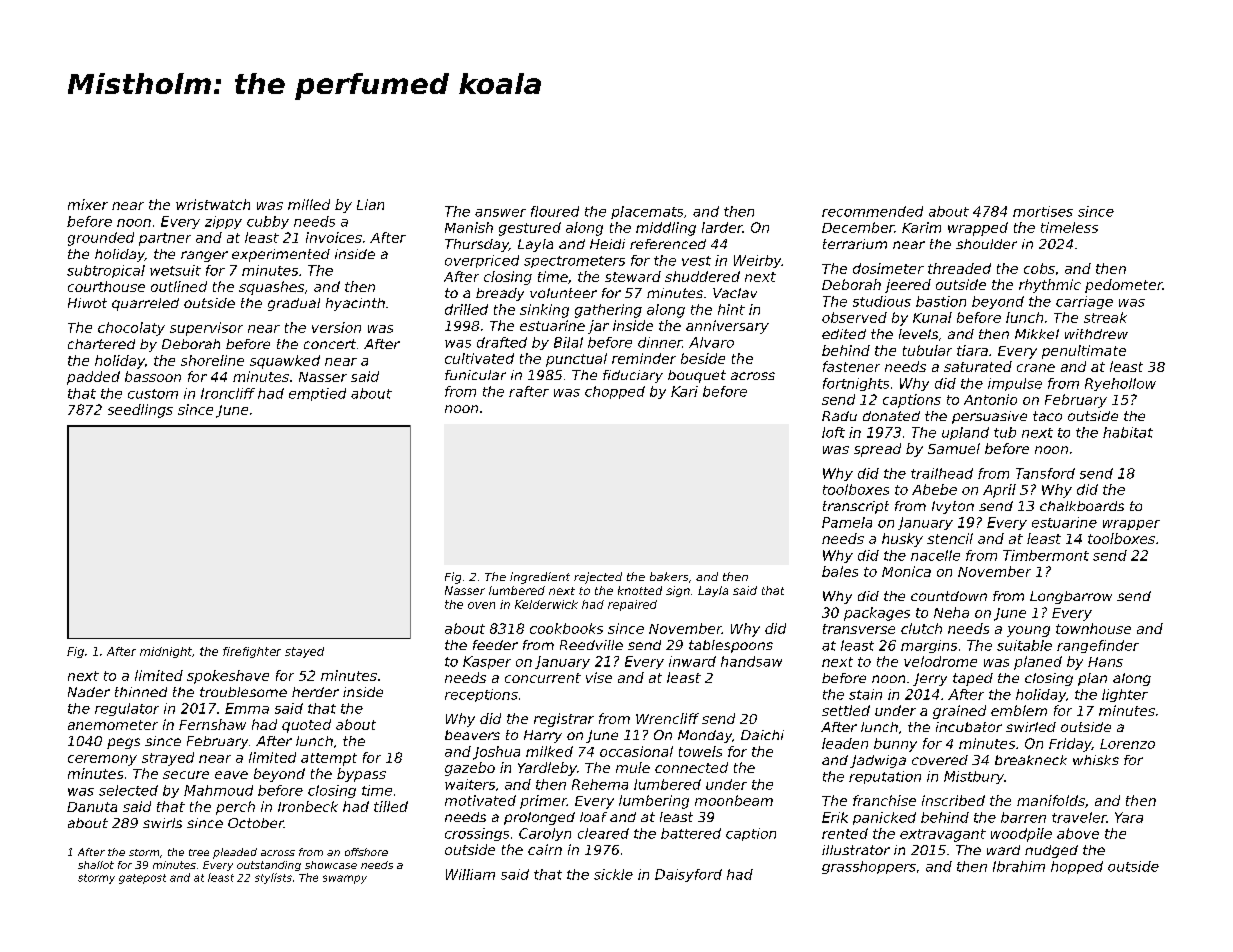 Image resolution: width=1233 pixels, height=952 pixels. I want to click on overpriced, so click(482, 261).
